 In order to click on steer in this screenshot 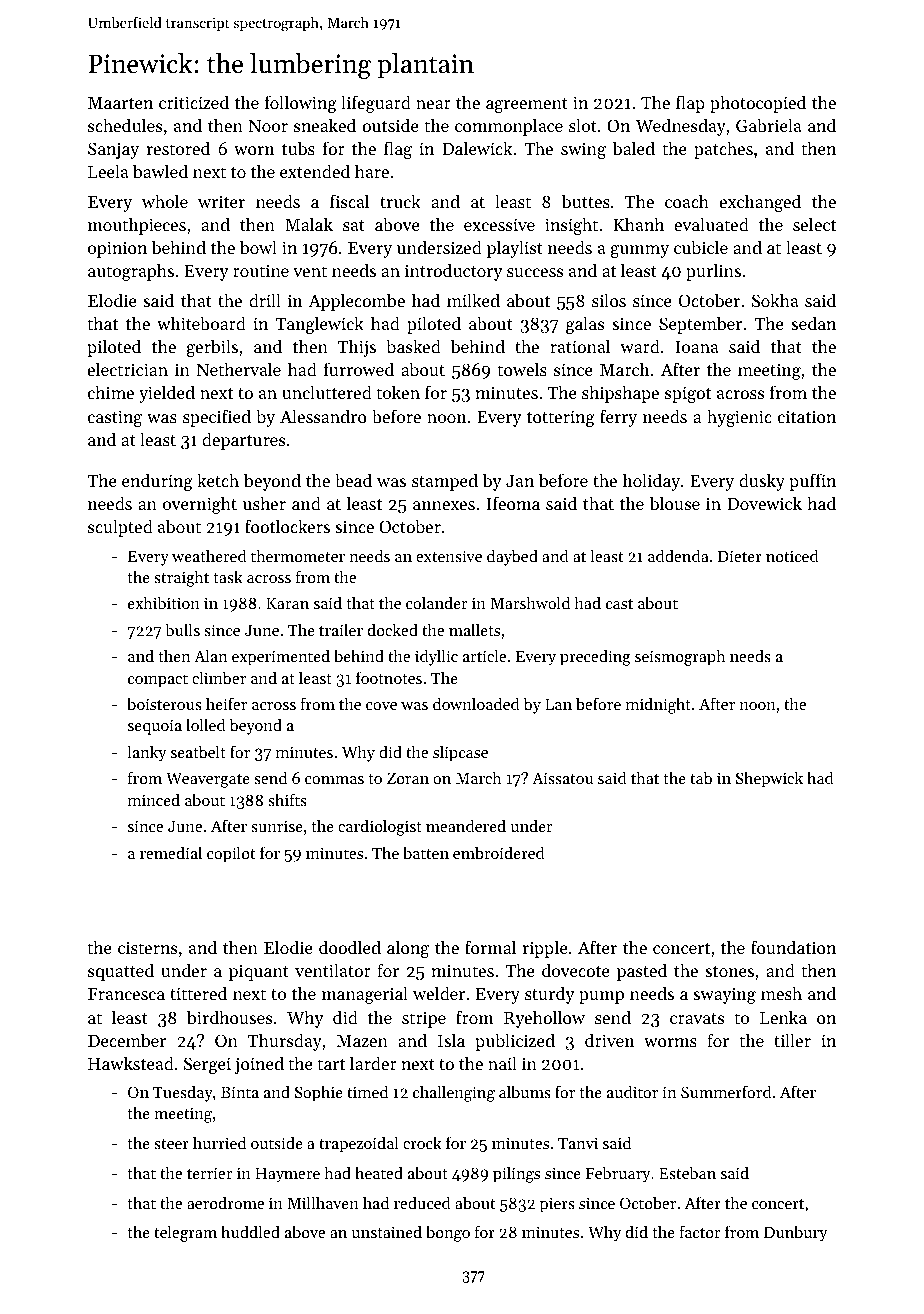, I will do `click(171, 1144)`.
